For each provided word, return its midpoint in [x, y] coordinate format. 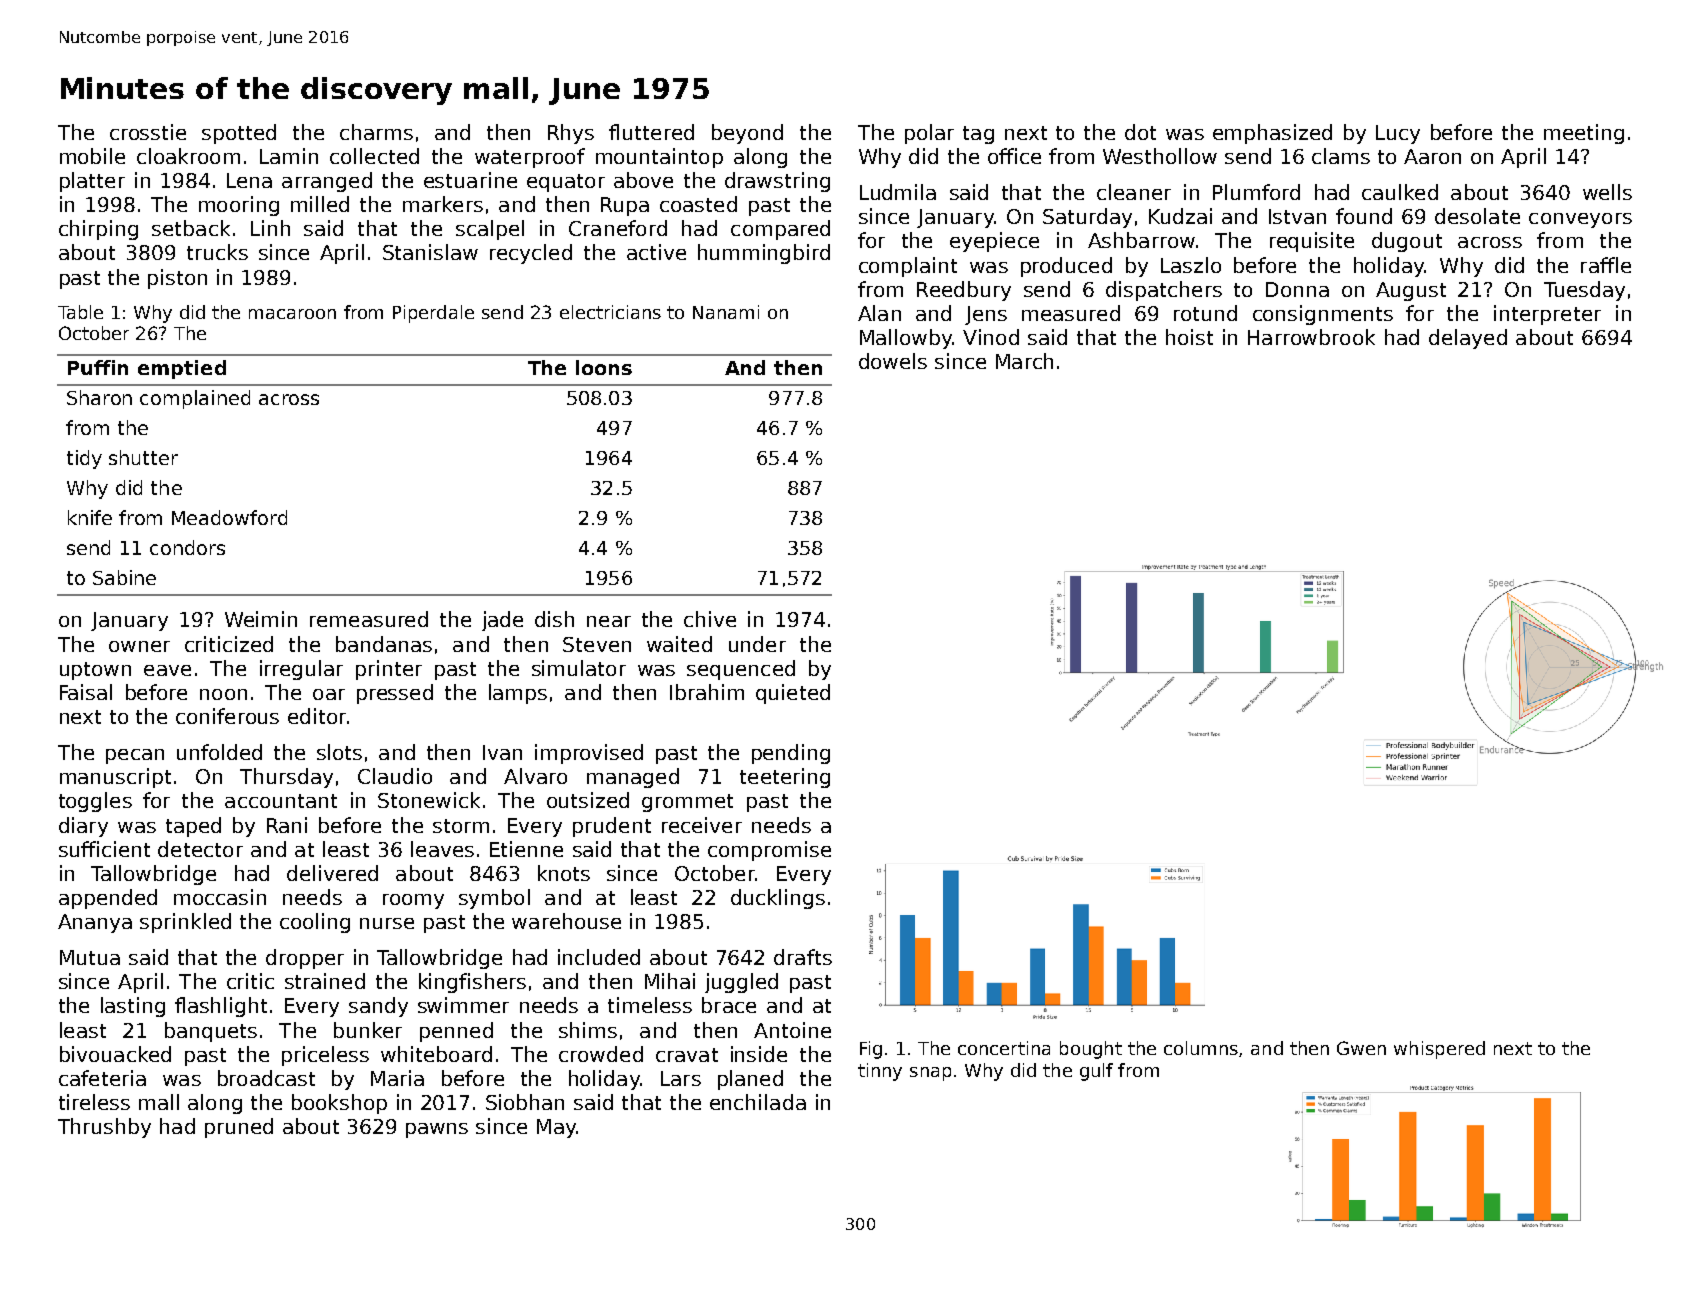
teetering [785, 778]
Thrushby [104, 1128]
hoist [1189, 337]
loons [604, 367]
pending [791, 754]
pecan [135, 756]
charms [376, 132]
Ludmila [898, 192]
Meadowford [229, 517]
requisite [1312, 242]
